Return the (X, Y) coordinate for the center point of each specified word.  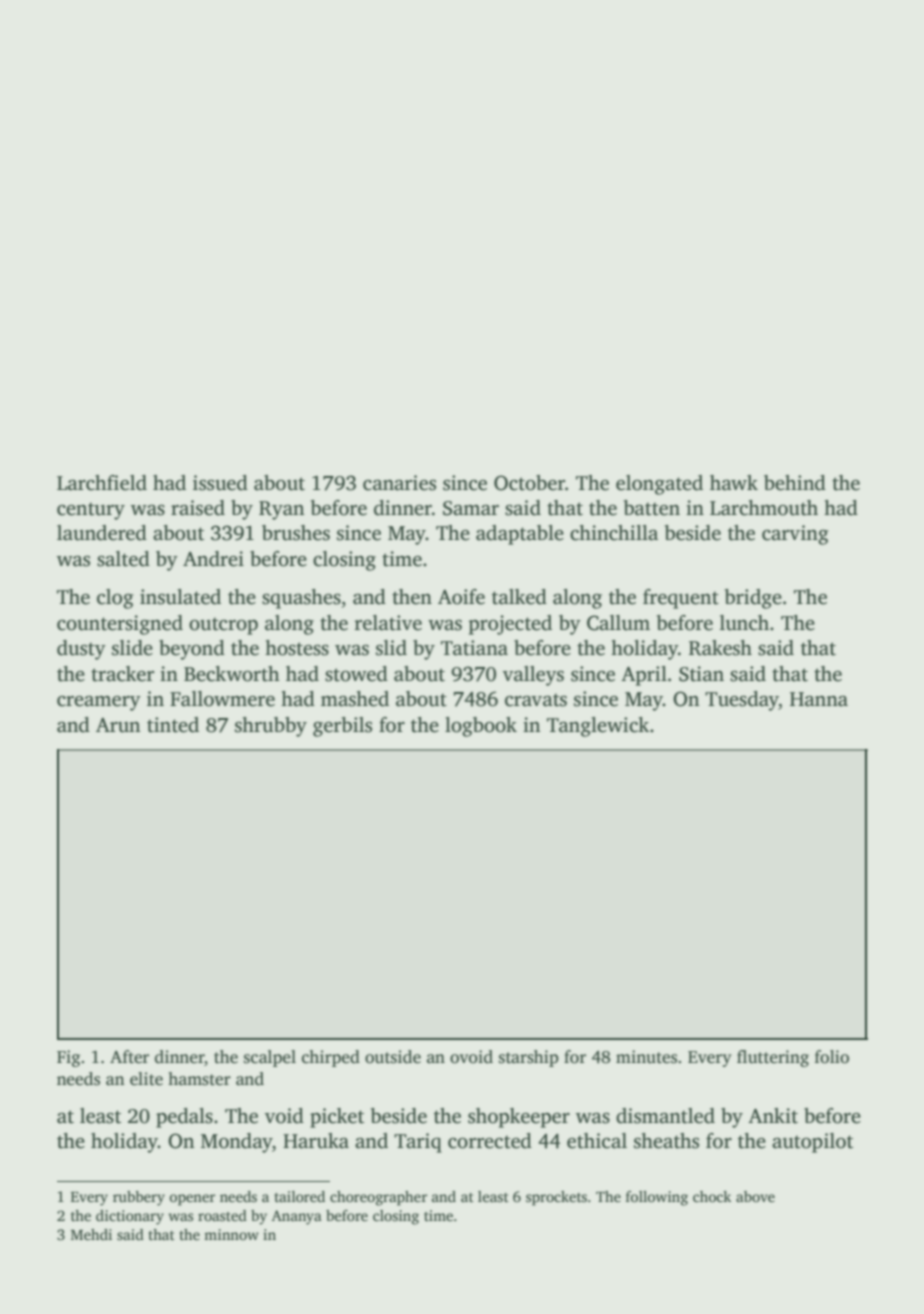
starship (529, 1058)
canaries (399, 483)
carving (795, 535)
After (129, 1057)
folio (832, 1057)
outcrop (223, 626)
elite (146, 1079)
